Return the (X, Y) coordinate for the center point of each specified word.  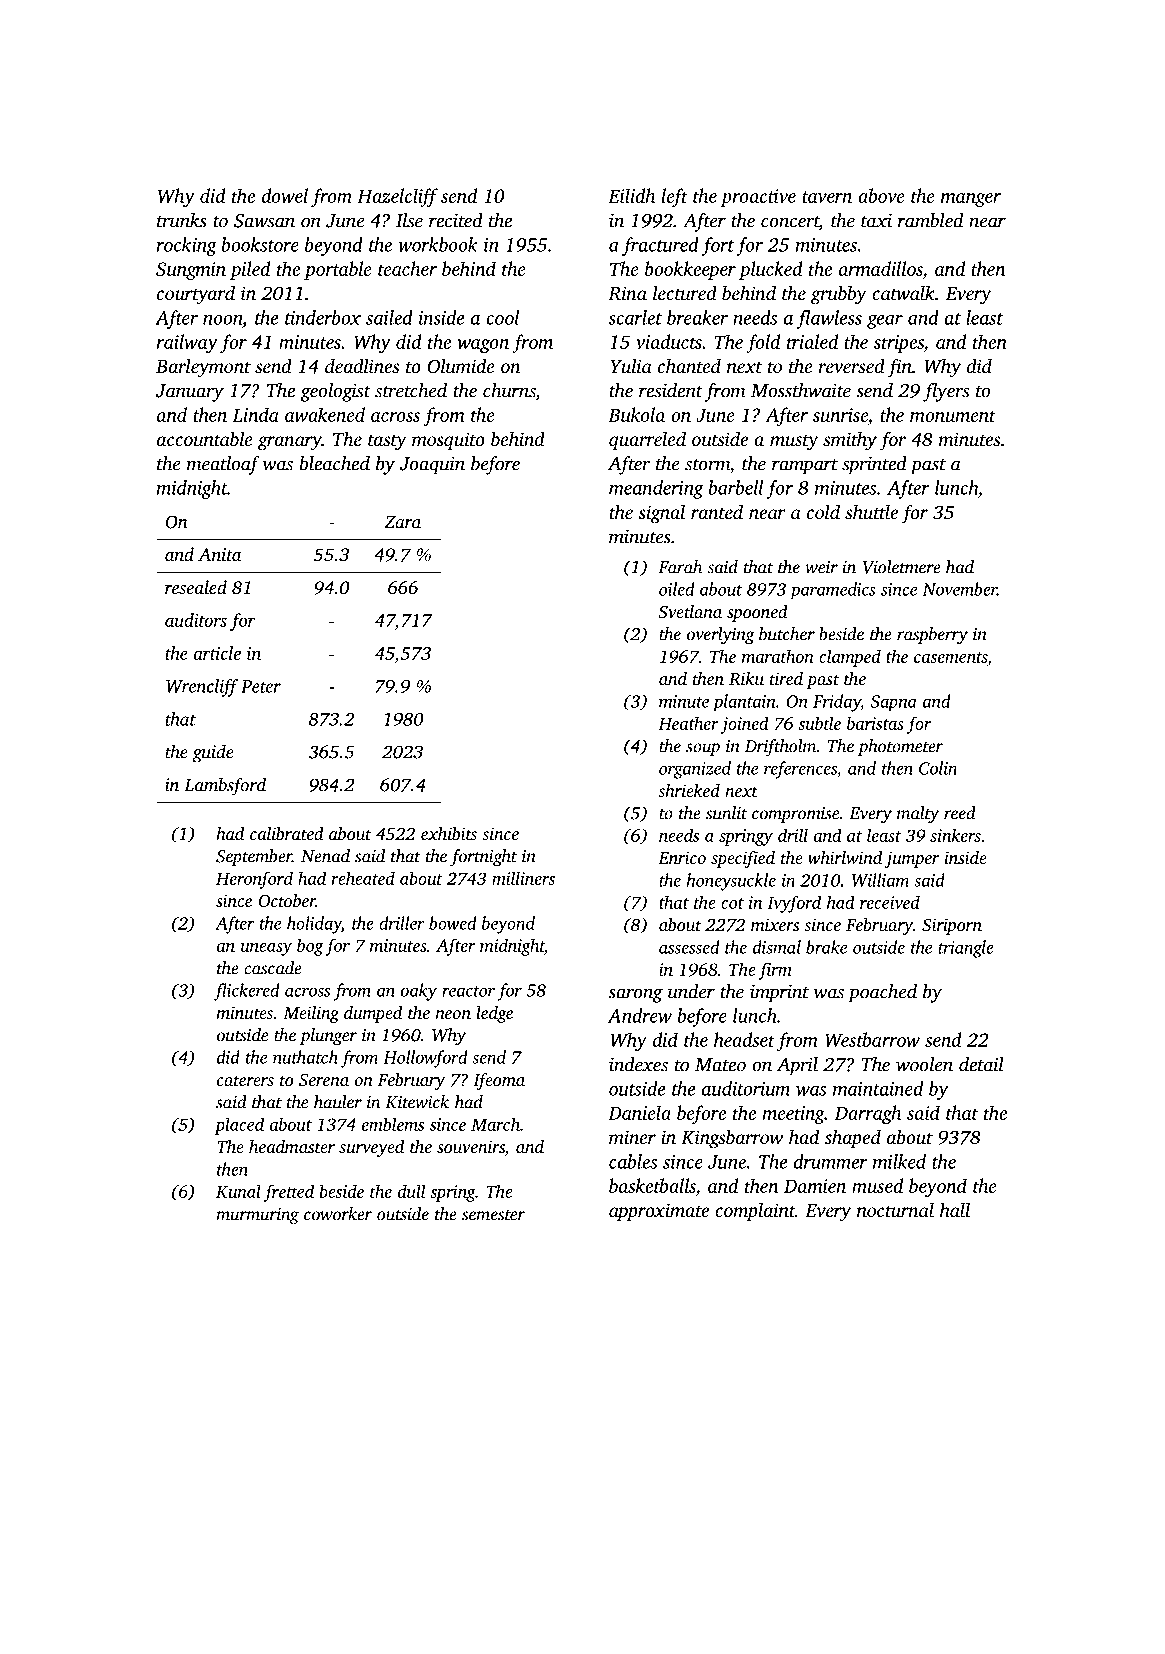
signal (661, 514)
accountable (205, 438)
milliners (523, 878)
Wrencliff (202, 688)
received (890, 902)
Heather (688, 723)
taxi (876, 221)
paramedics (833, 591)
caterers (245, 1080)
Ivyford (794, 904)
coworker (338, 1214)
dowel (285, 195)
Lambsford (225, 786)
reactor (468, 991)
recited (456, 220)
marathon (778, 656)
